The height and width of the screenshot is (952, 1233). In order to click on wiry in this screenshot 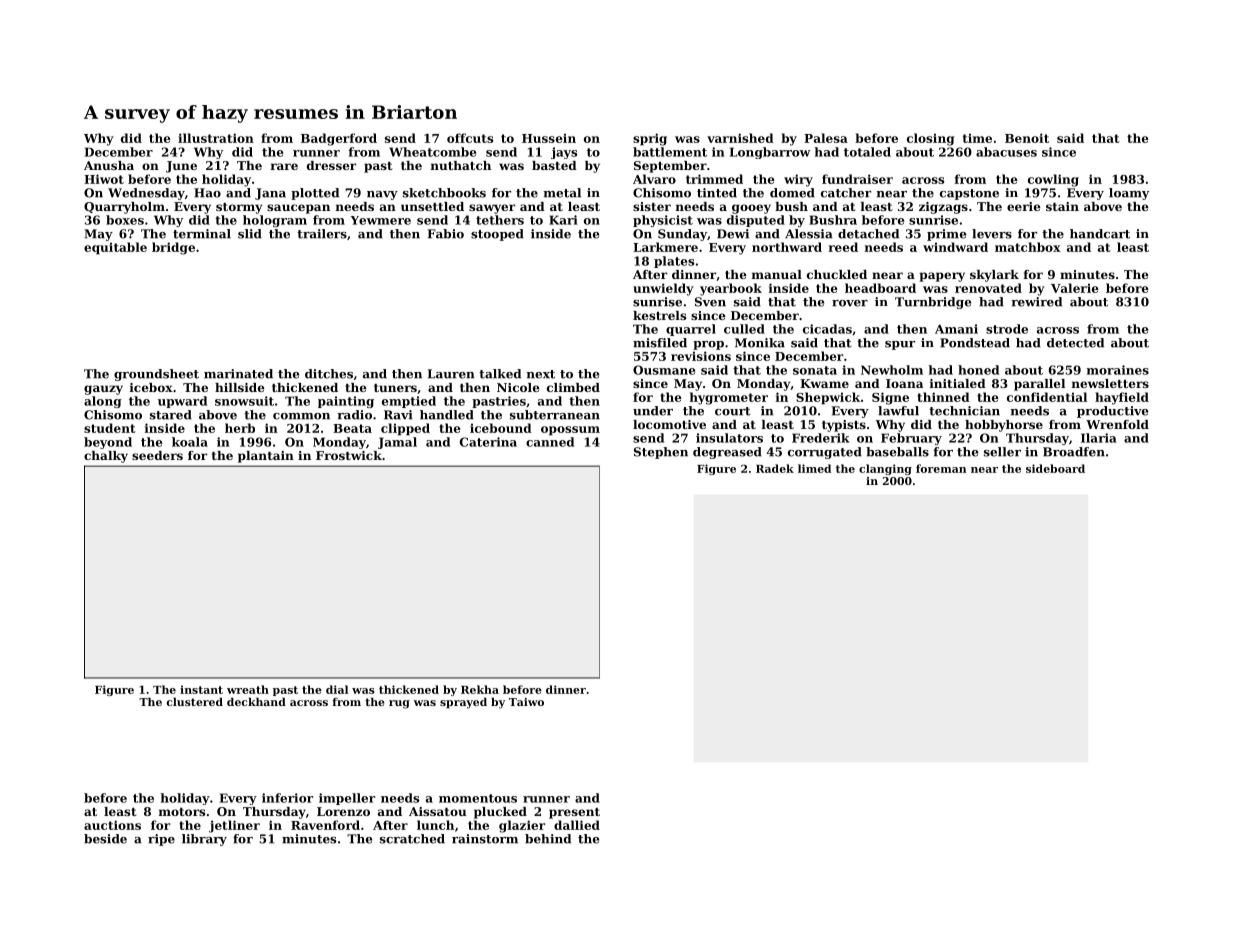, I will do `click(798, 180)`.
